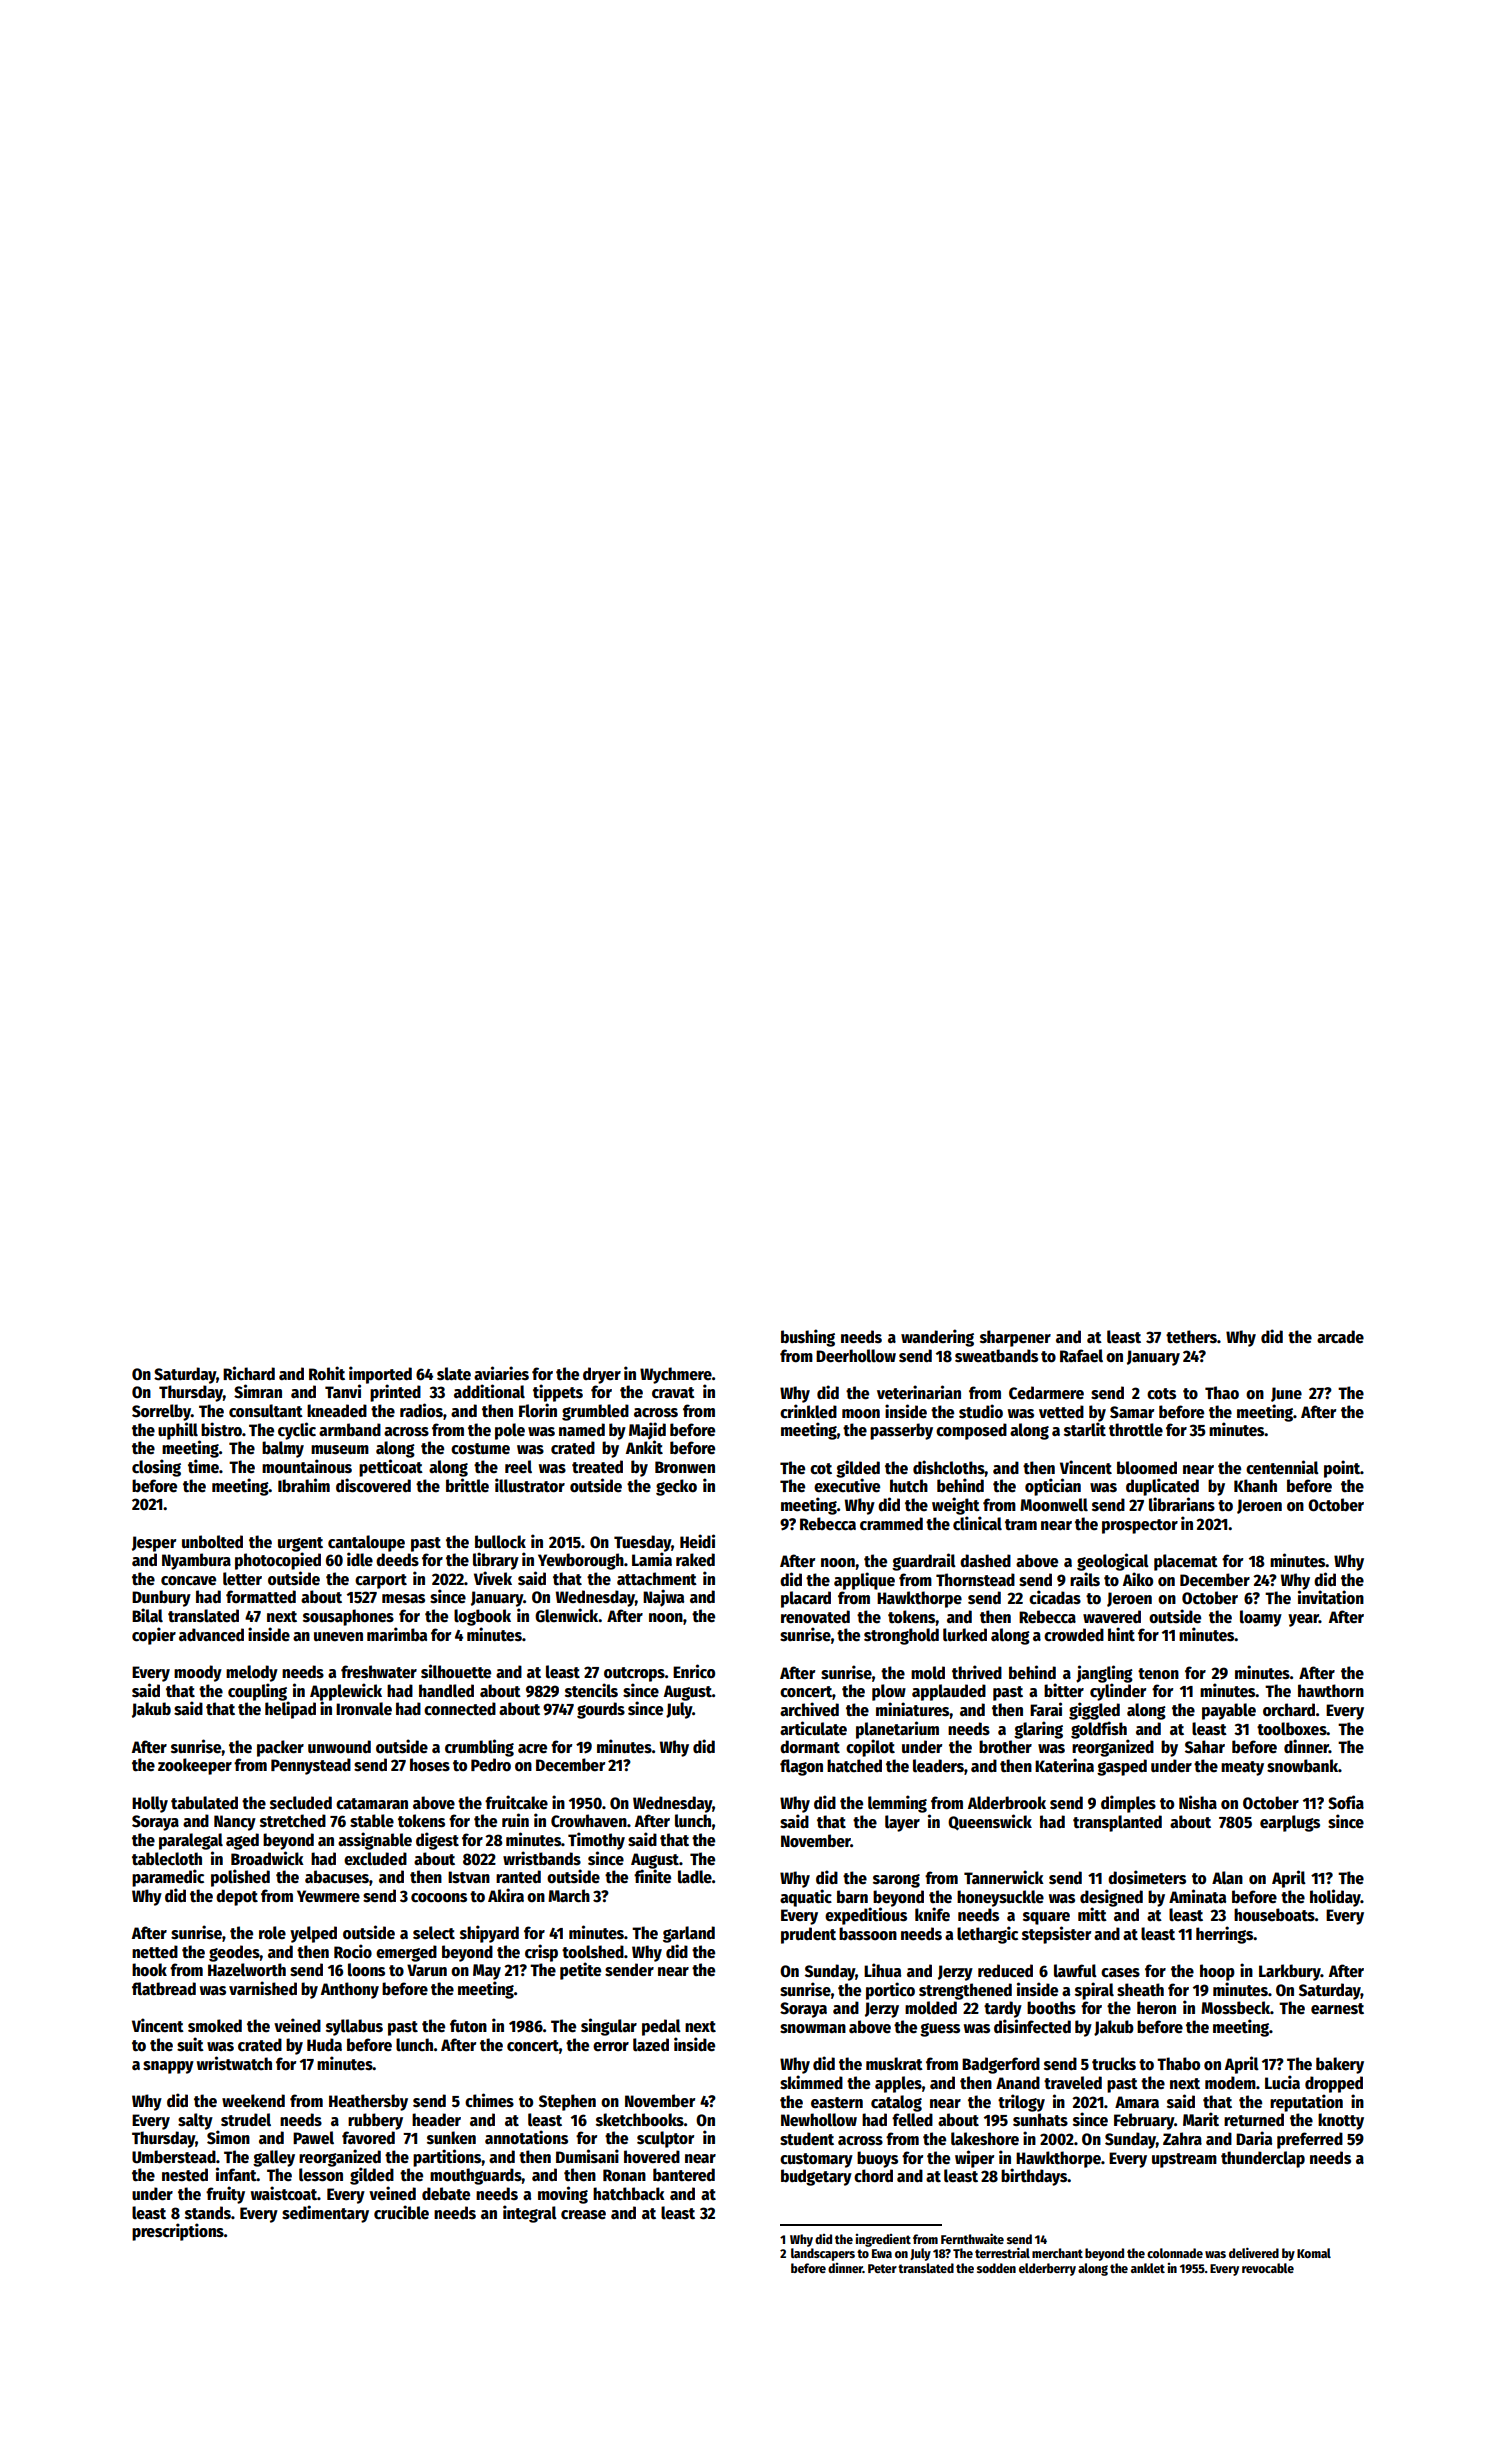 The image size is (1496, 2464). I want to click on lazed, so click(651, 2045).
